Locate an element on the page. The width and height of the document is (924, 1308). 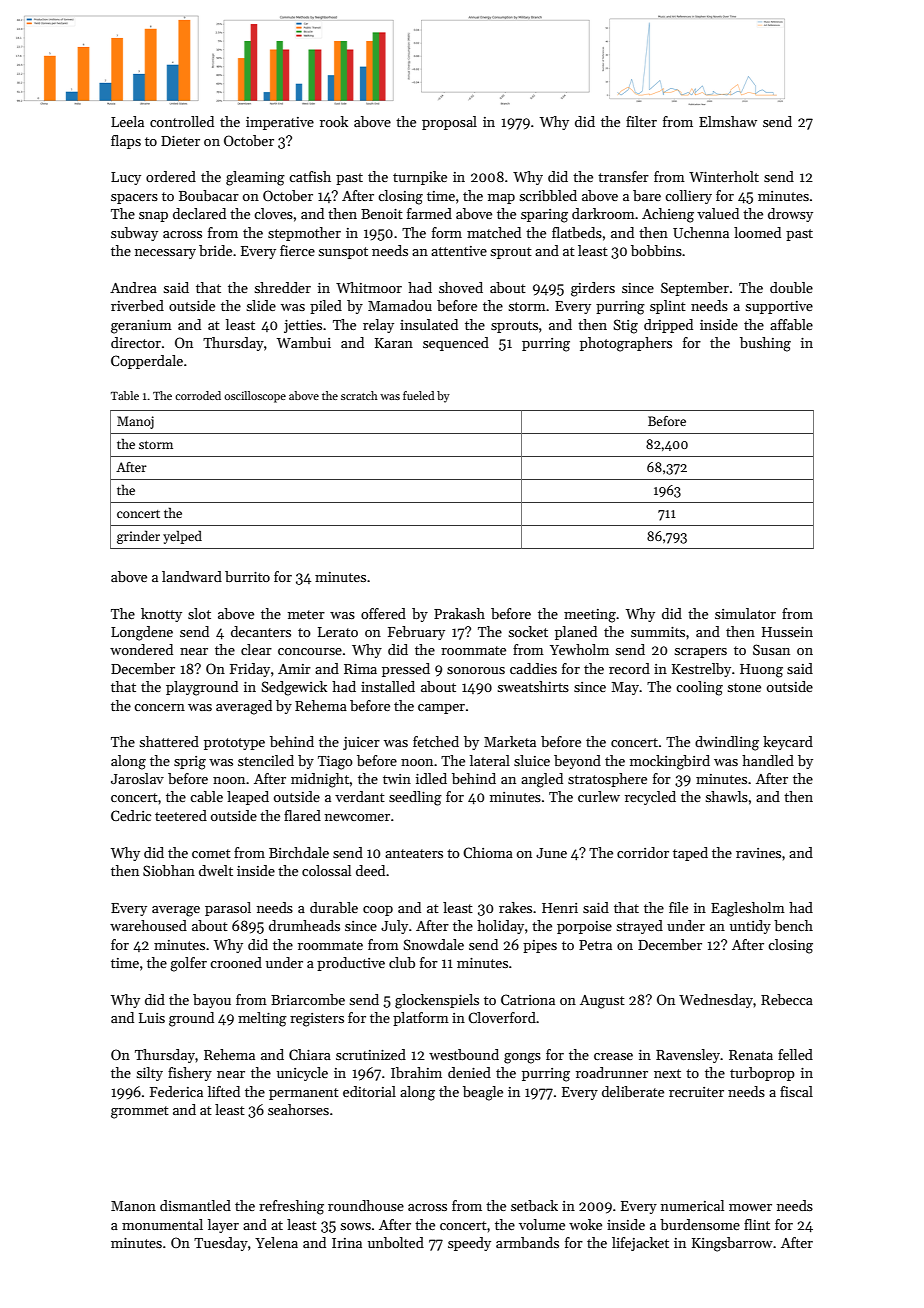
Cedric is located at coordinates (131, 815).
